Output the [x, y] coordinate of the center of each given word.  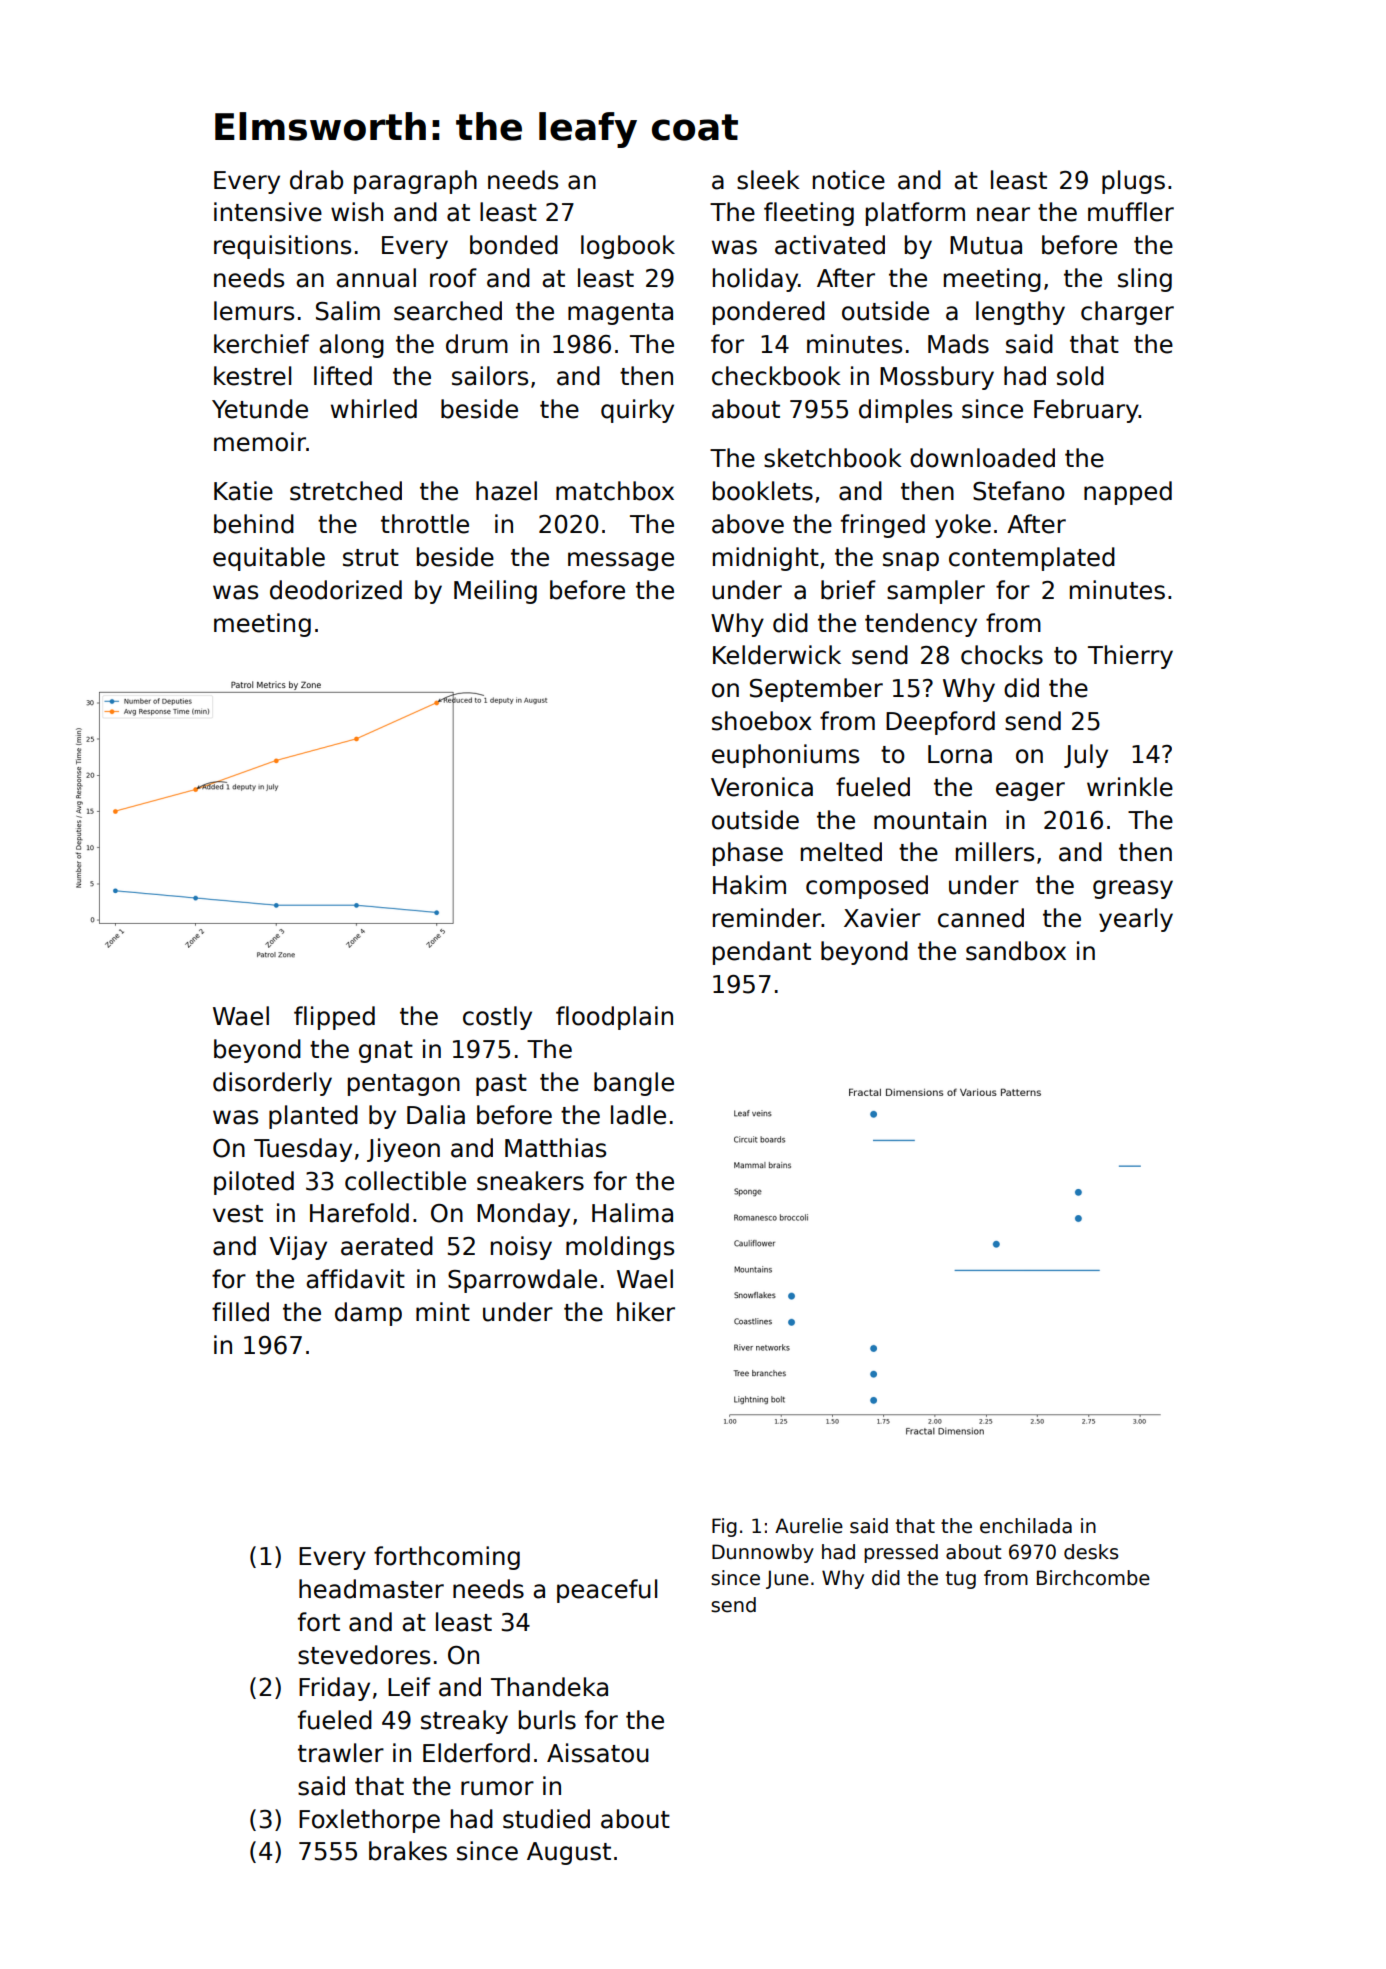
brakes [408, 1851]
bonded [514, 245]
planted [313, 1117]
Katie [243, 491]
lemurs [254, 311]
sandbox [1016, 951]
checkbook [776, 376]
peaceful [607, 1591]
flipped [334, 1018]
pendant [762, 953]
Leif [409, 1687]
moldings [620, 1248]
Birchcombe [1093, 1578]
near [1003, 214]
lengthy [1020, 313]
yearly [1136, 920]
